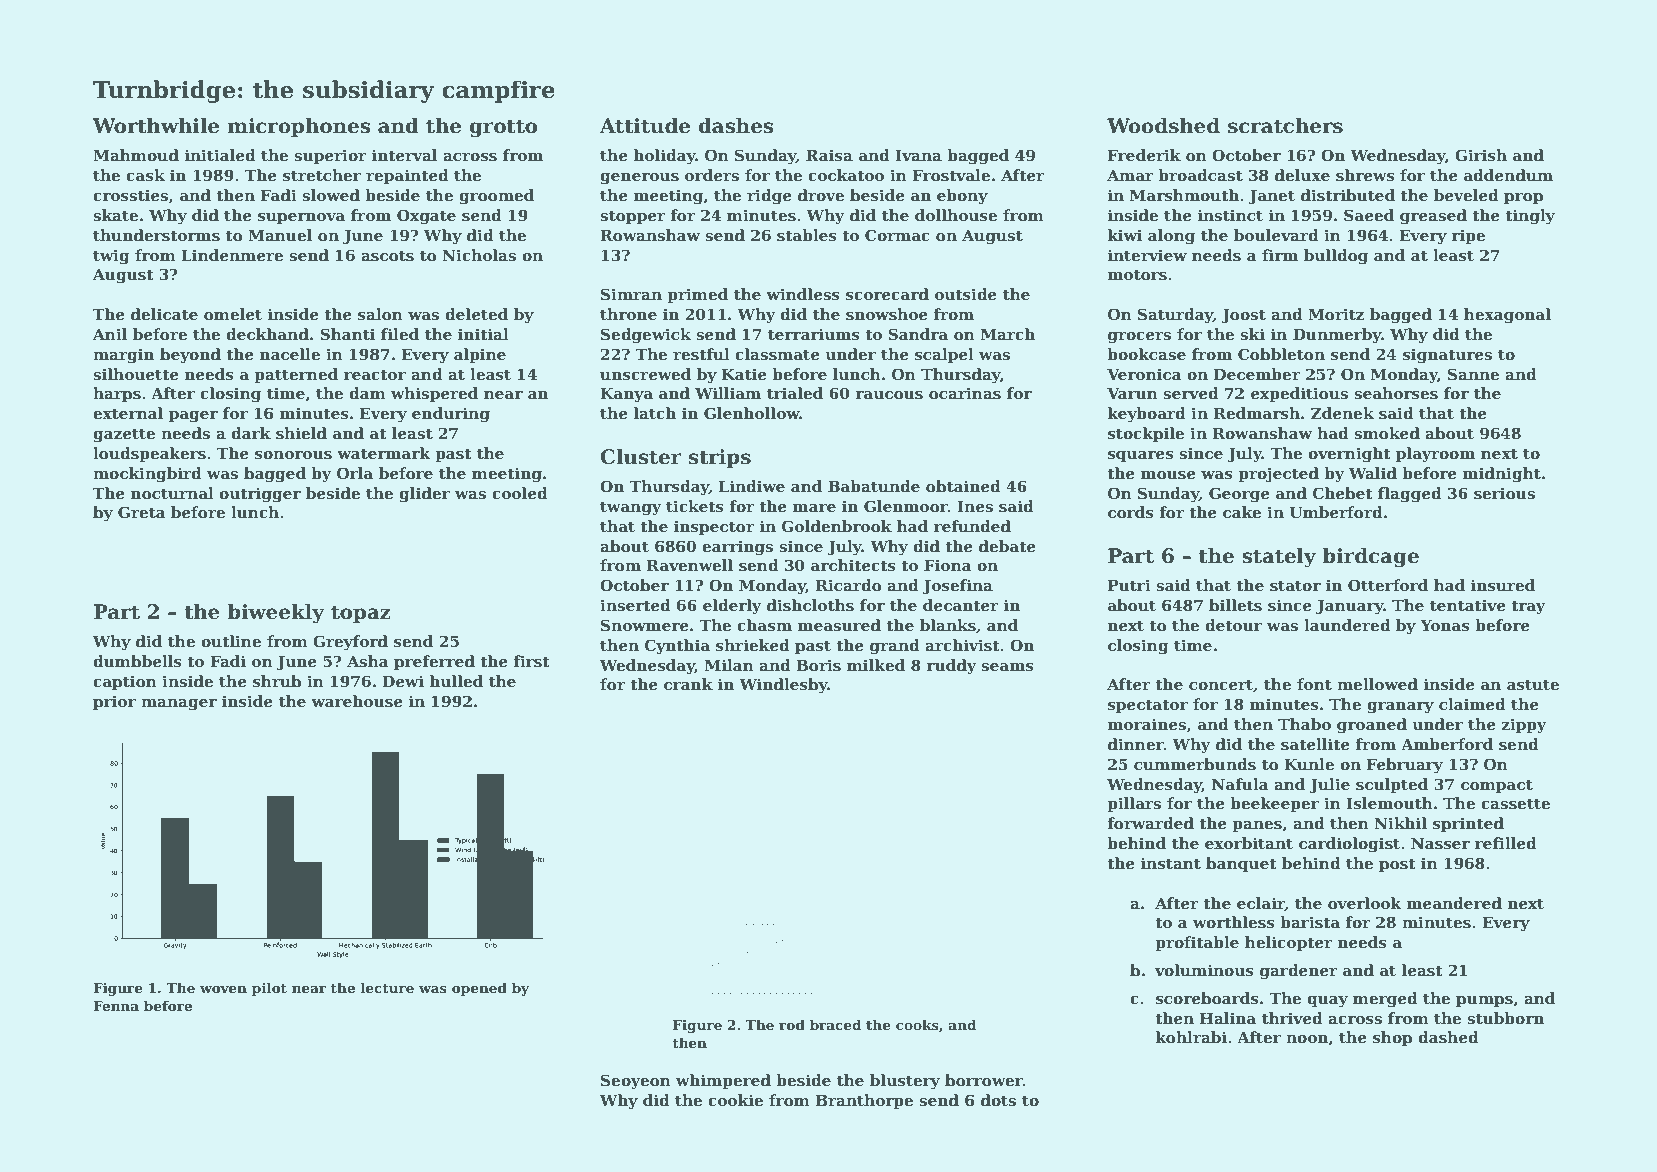 The image size is (1657, 1172). I want to click on Cobbleton, so click(1281, 354).
